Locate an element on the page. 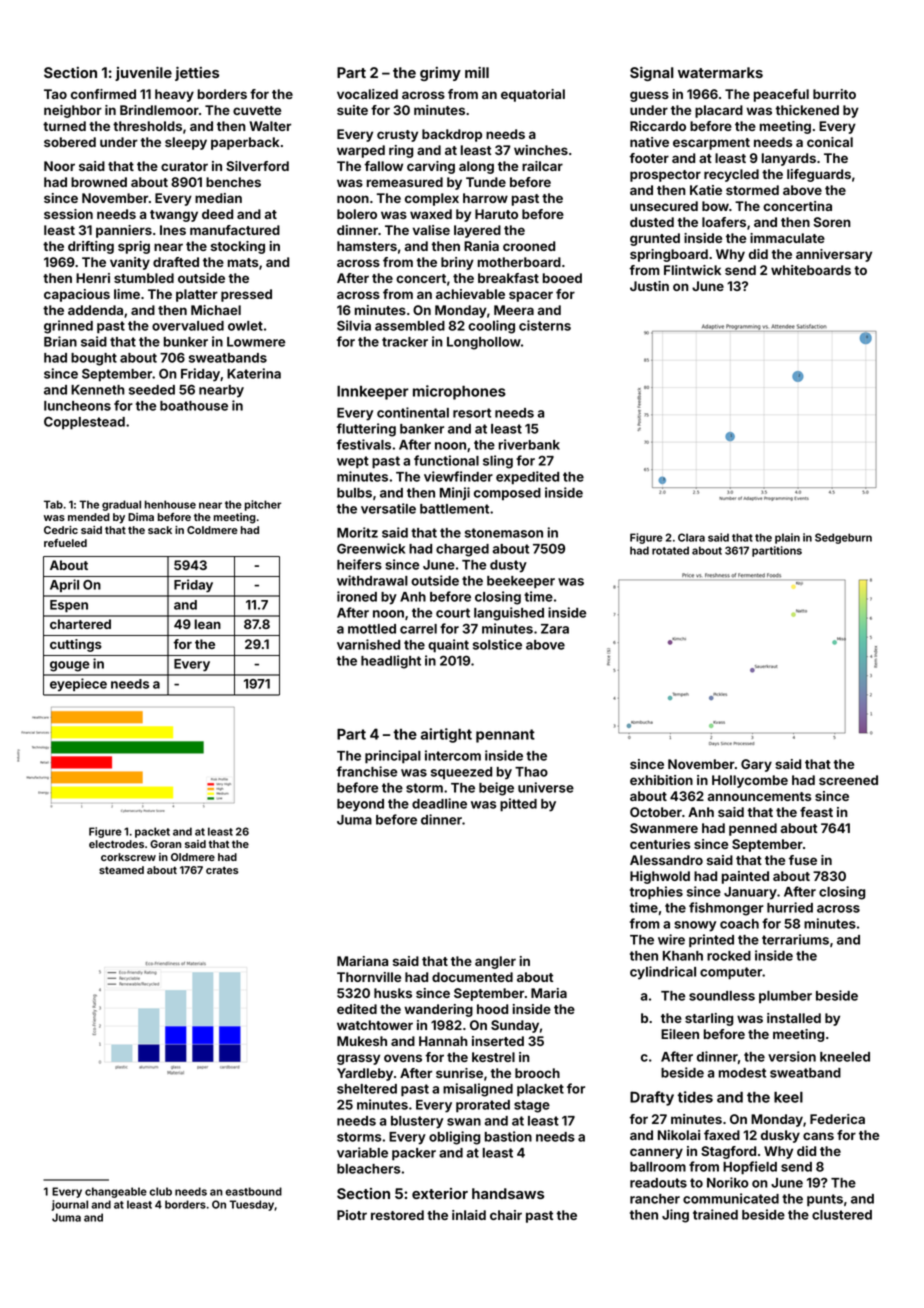 The height and width of the page is (1308, 924). rotated is located at coordinates (670, 550).
